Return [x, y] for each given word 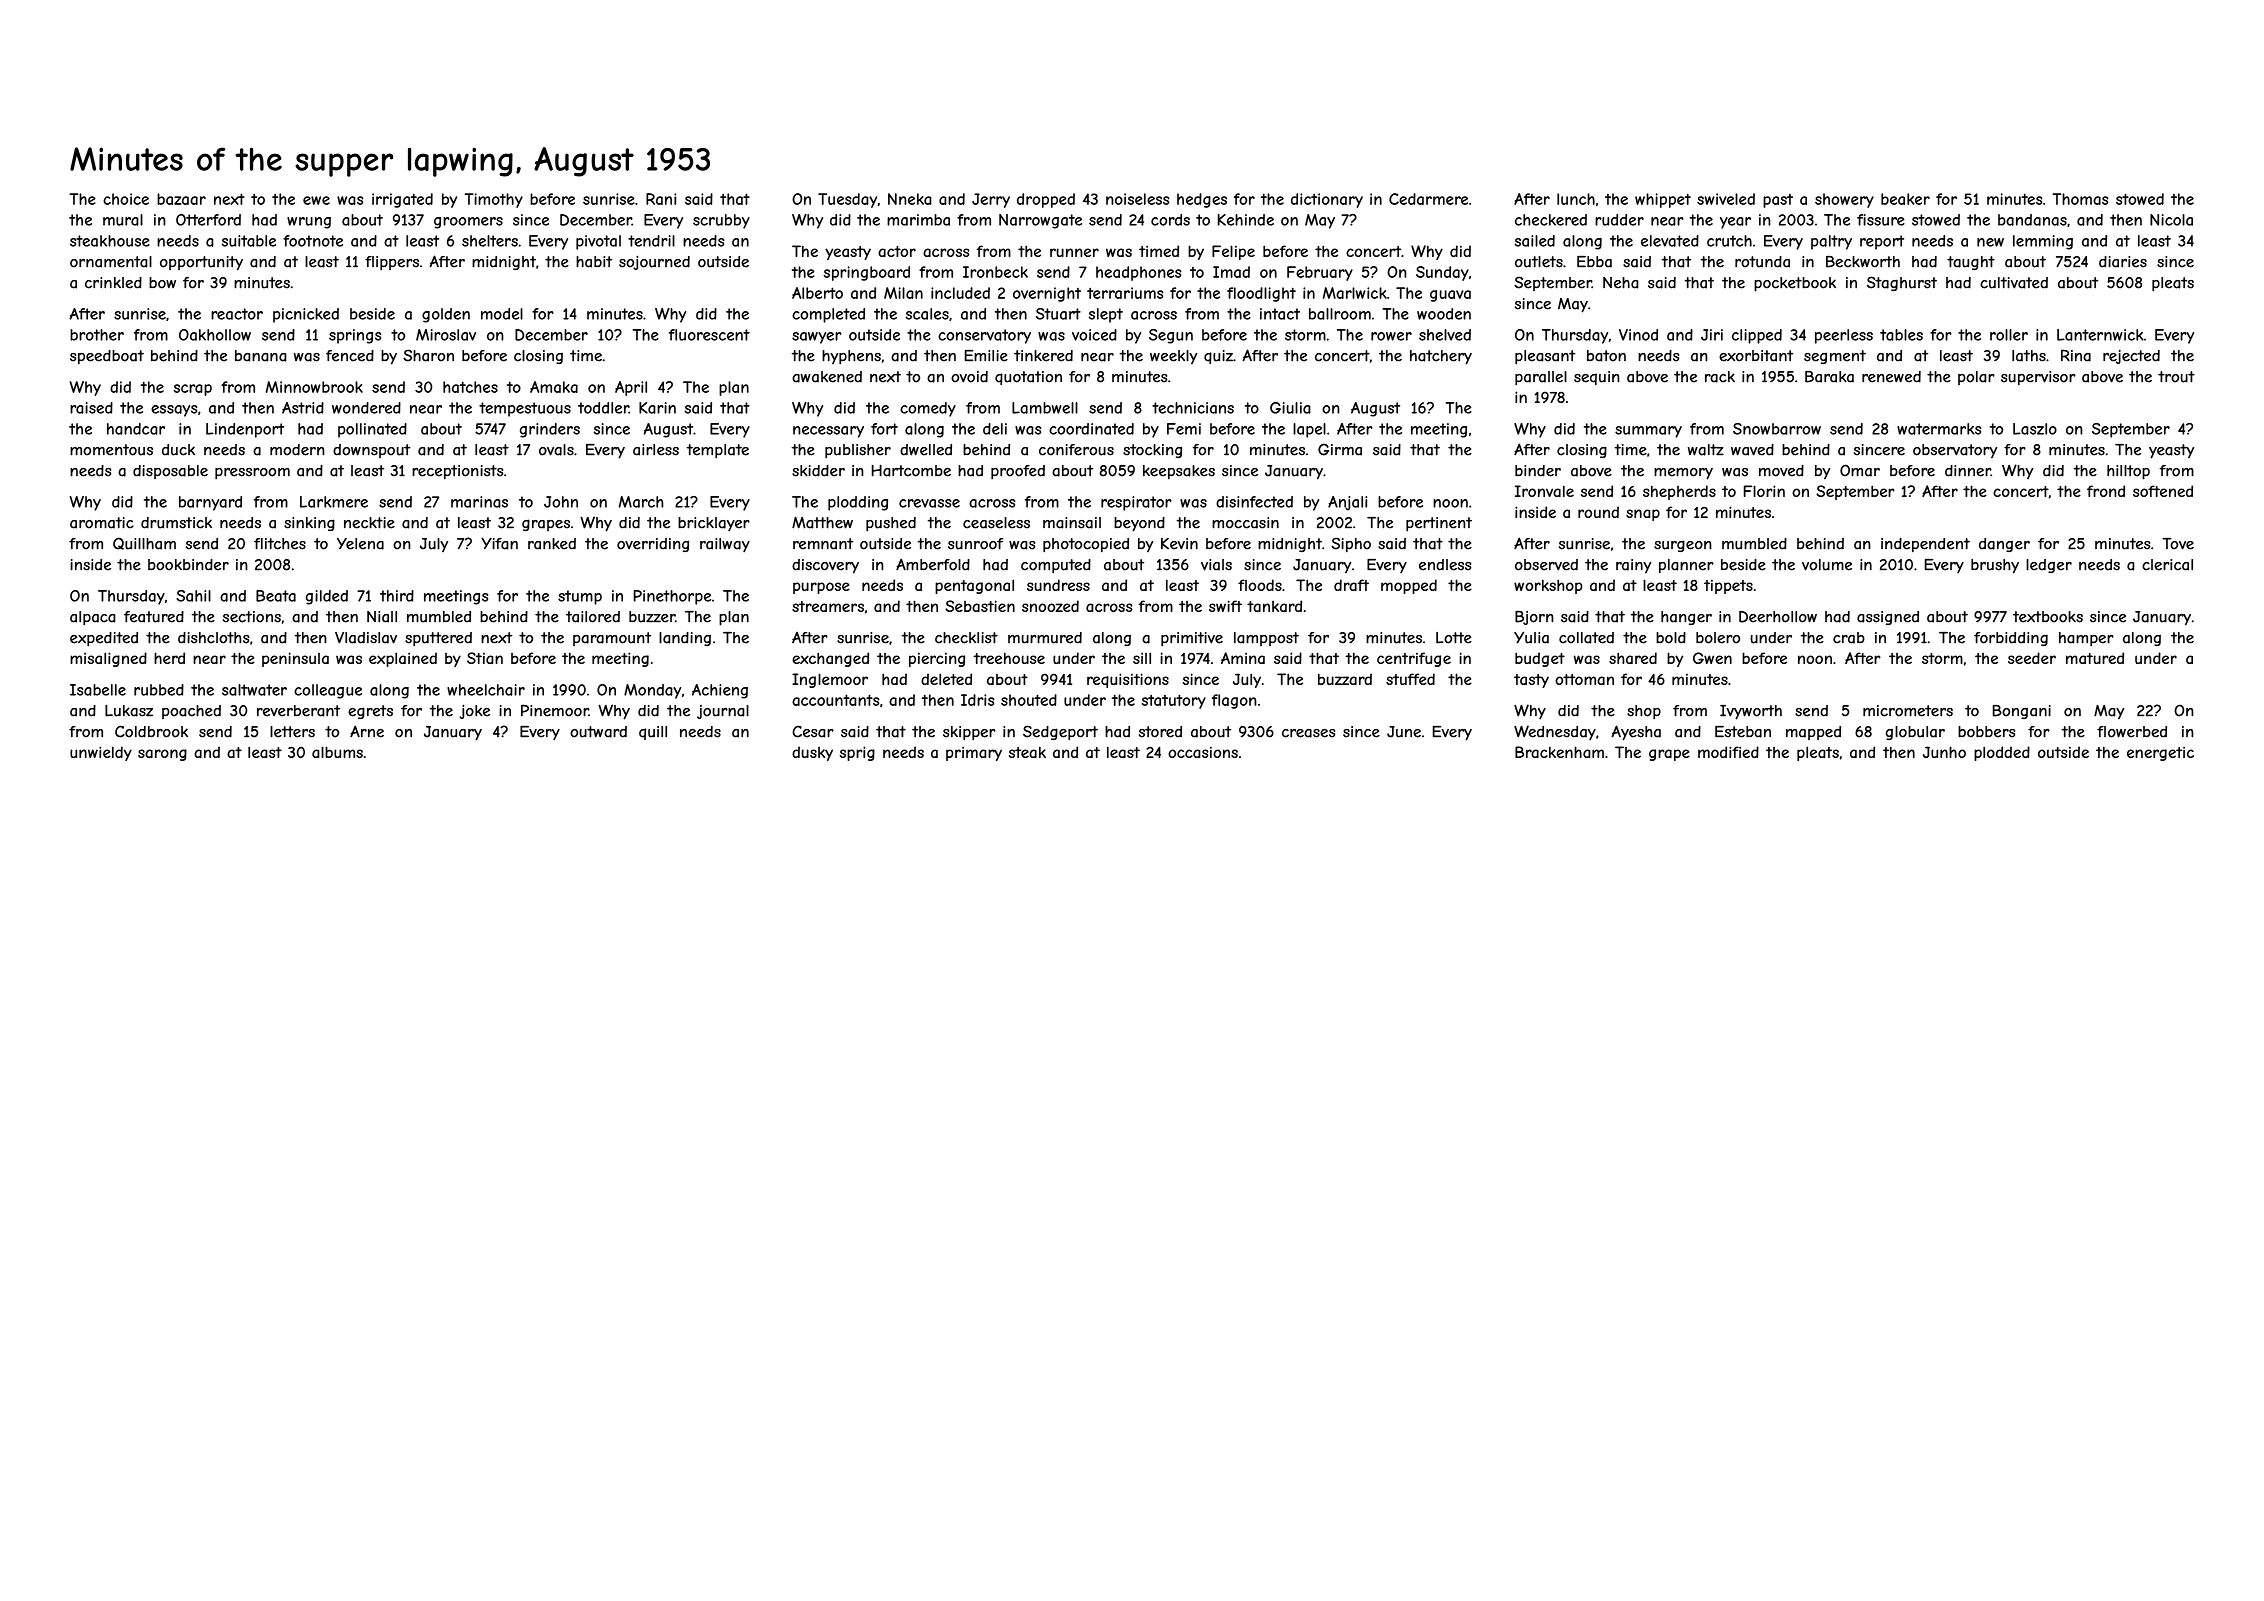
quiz [1218, 357]
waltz [1706, 450]
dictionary [1327, 200]
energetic [2160, 753]
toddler [603, 408]
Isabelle [98, 690]
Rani [661, 199]
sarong [162, 755]
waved [1752, 450]
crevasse [929, 503]
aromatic [102, 523]
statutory [1174, 701]
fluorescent [709, 335]
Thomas [2080, 199]
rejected [2131, 357]
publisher [858, 451]
